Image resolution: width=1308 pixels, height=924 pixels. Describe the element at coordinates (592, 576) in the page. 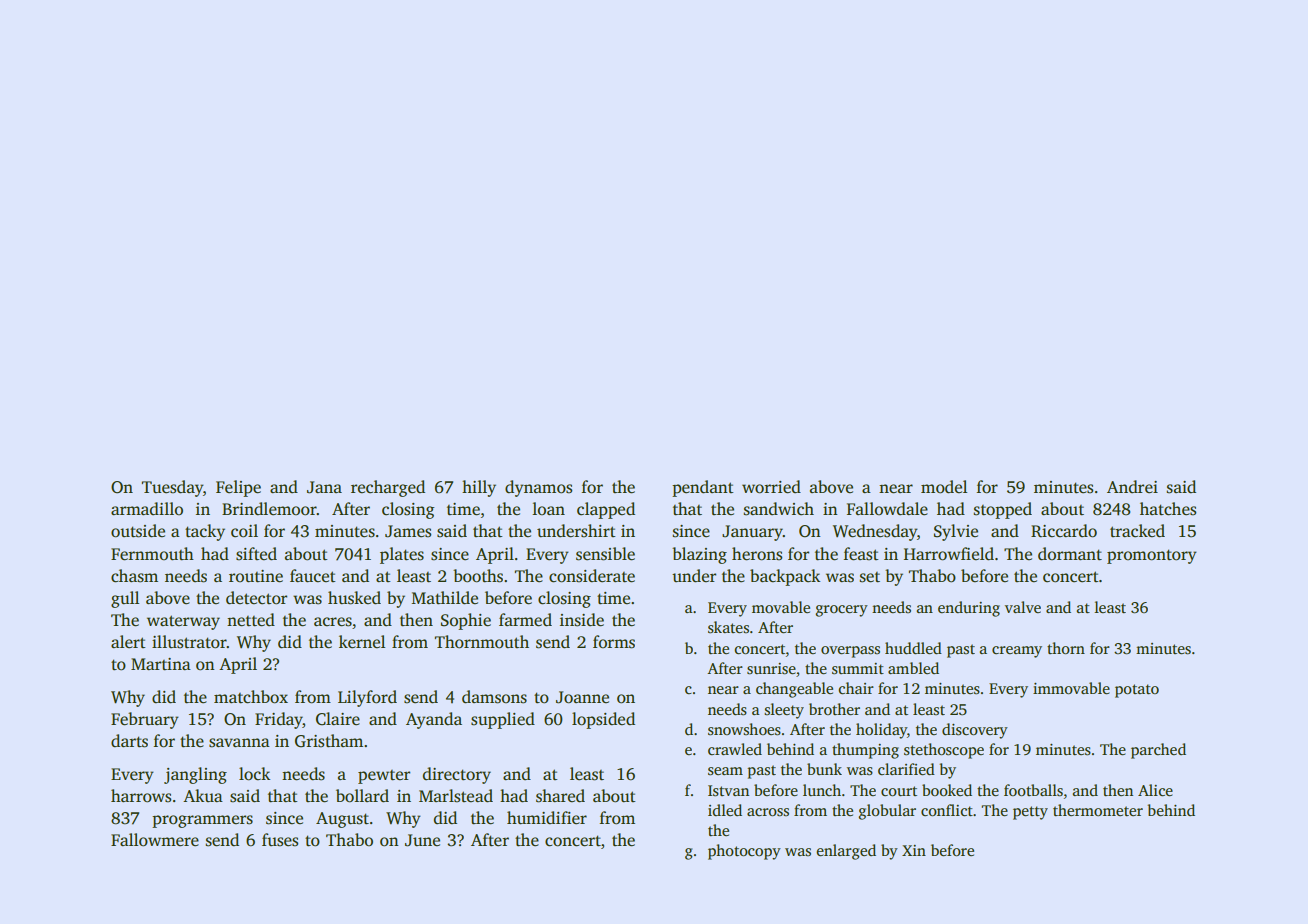

I see `considerate` at that location.
